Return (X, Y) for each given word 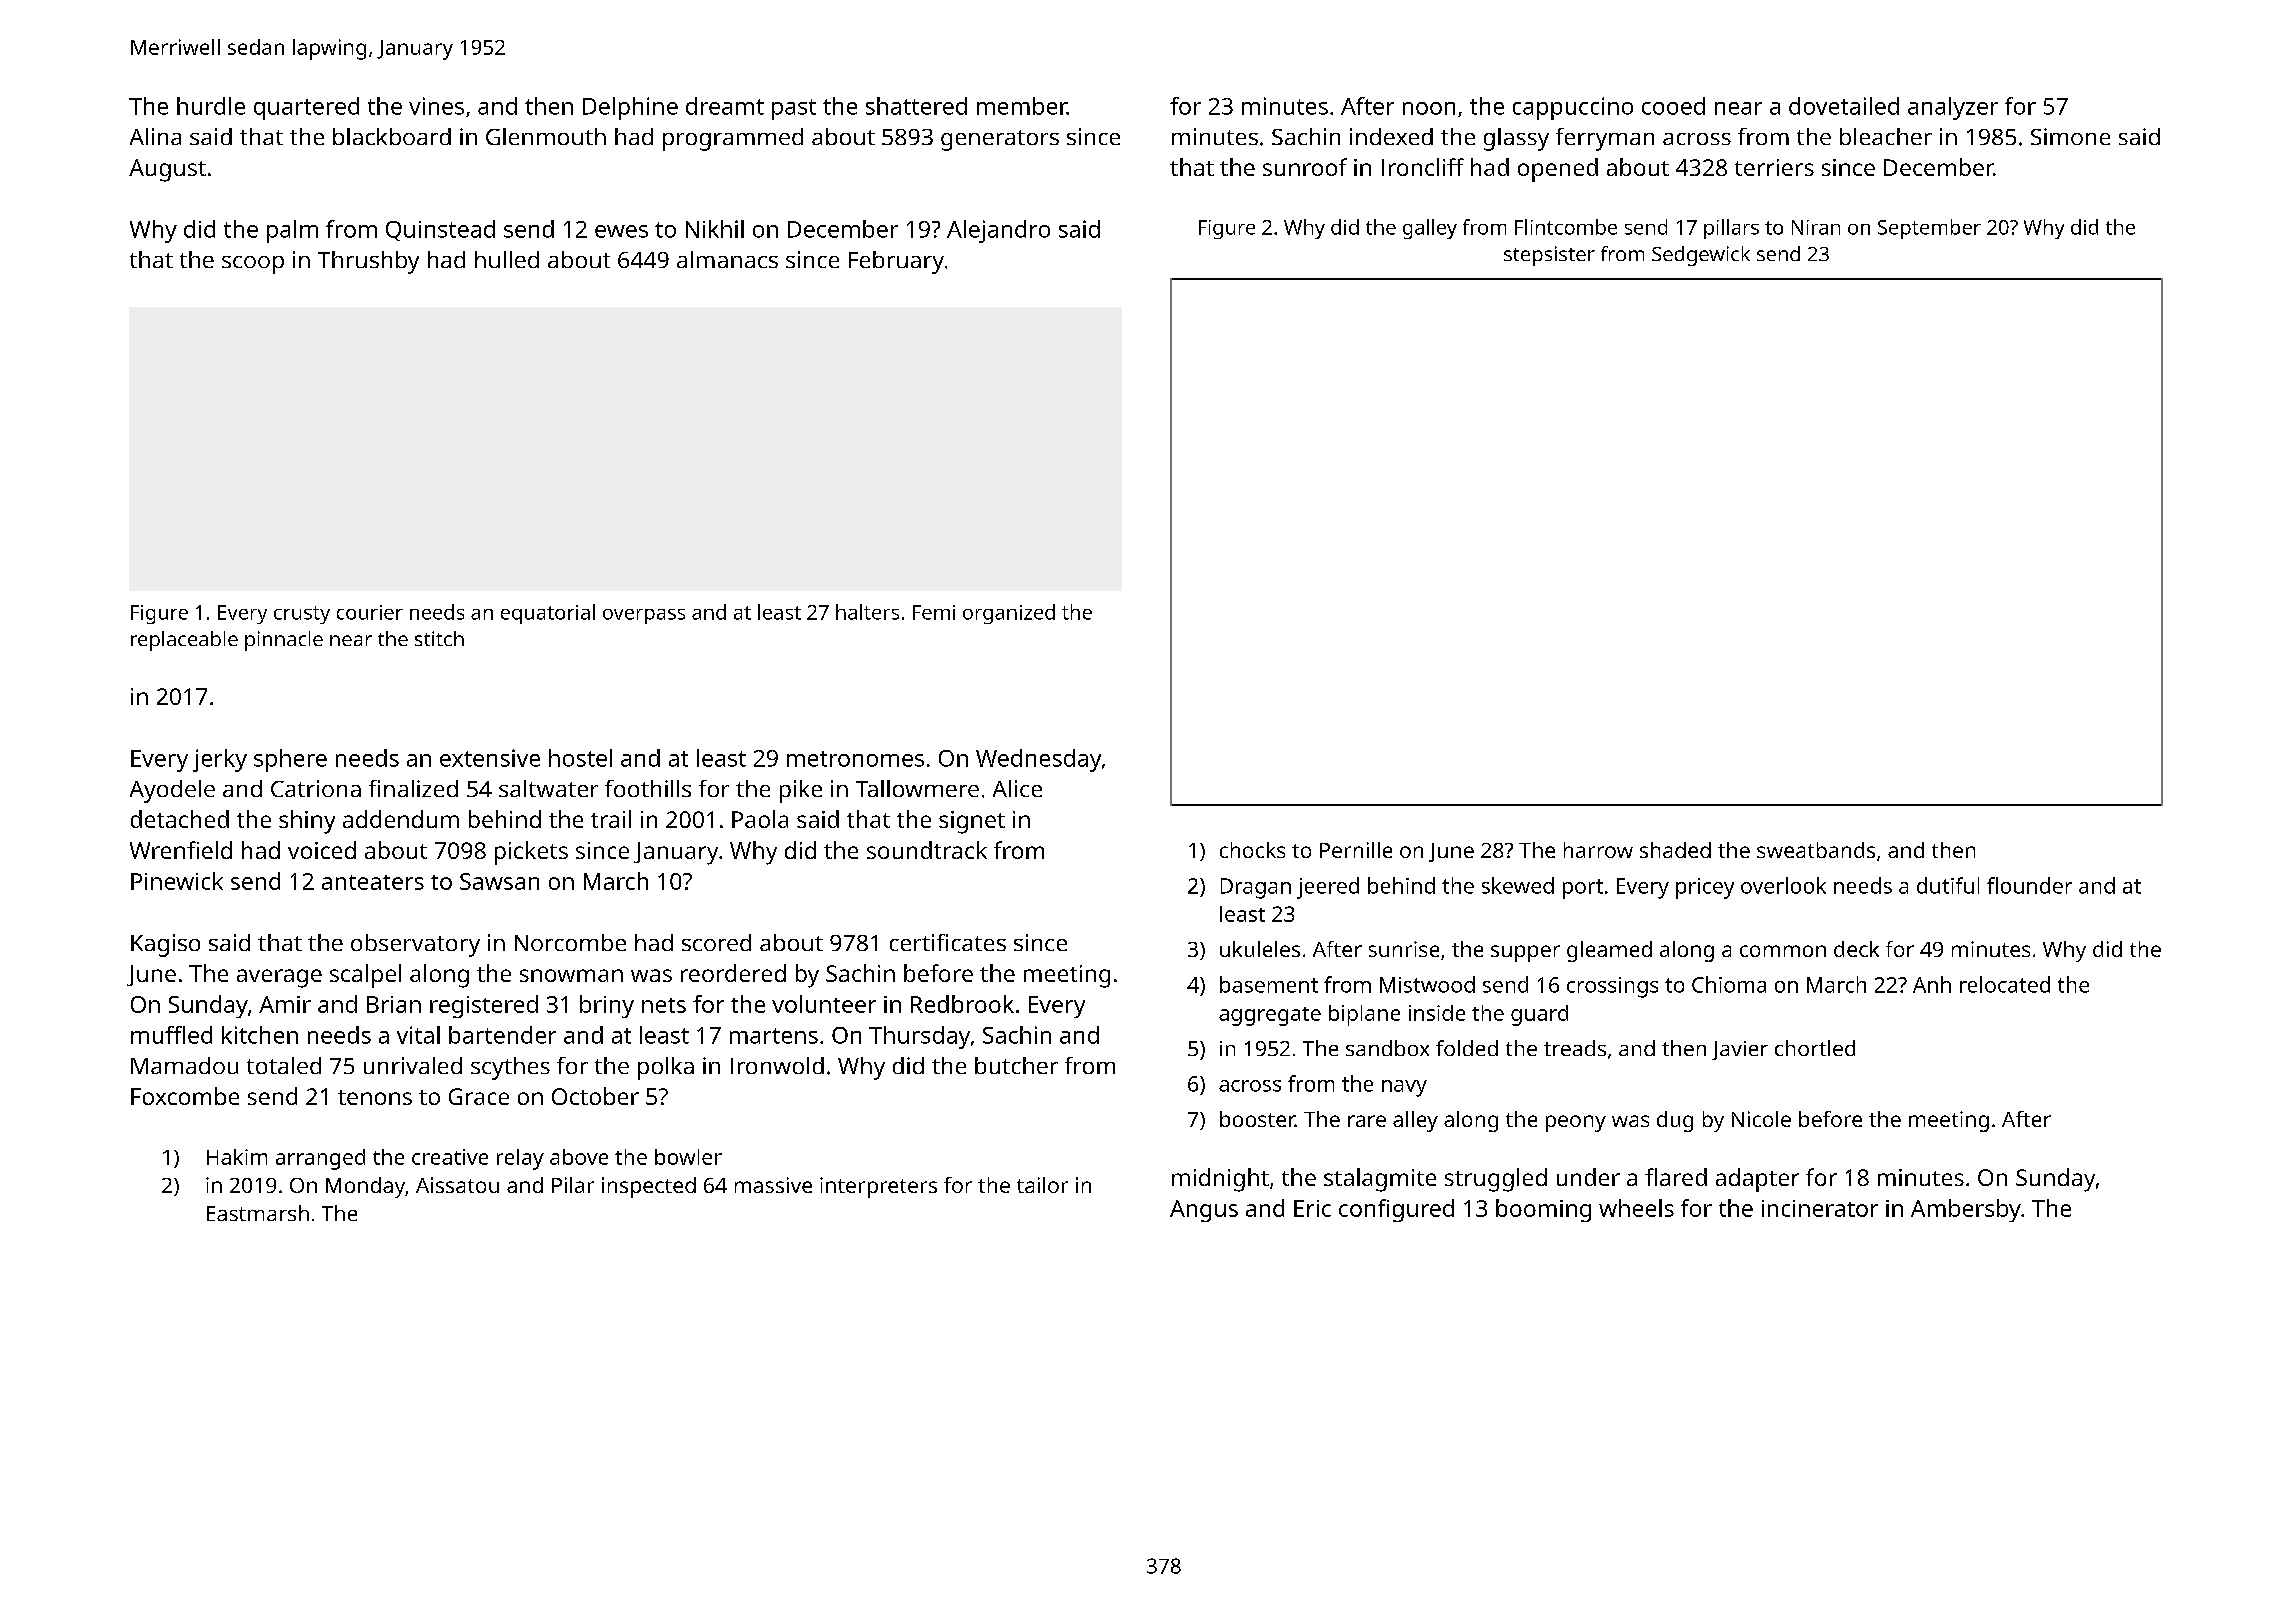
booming (1543, 1210)
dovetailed (1844, 106)
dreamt (725, 106)
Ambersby (1966, 1210)
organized (1009, 614)
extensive (490, 758)
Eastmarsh (258, 1213)
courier (370, 612)
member (1022, 106)
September (1929, 229)
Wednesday (1038, 760)
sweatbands (1816, 850)
